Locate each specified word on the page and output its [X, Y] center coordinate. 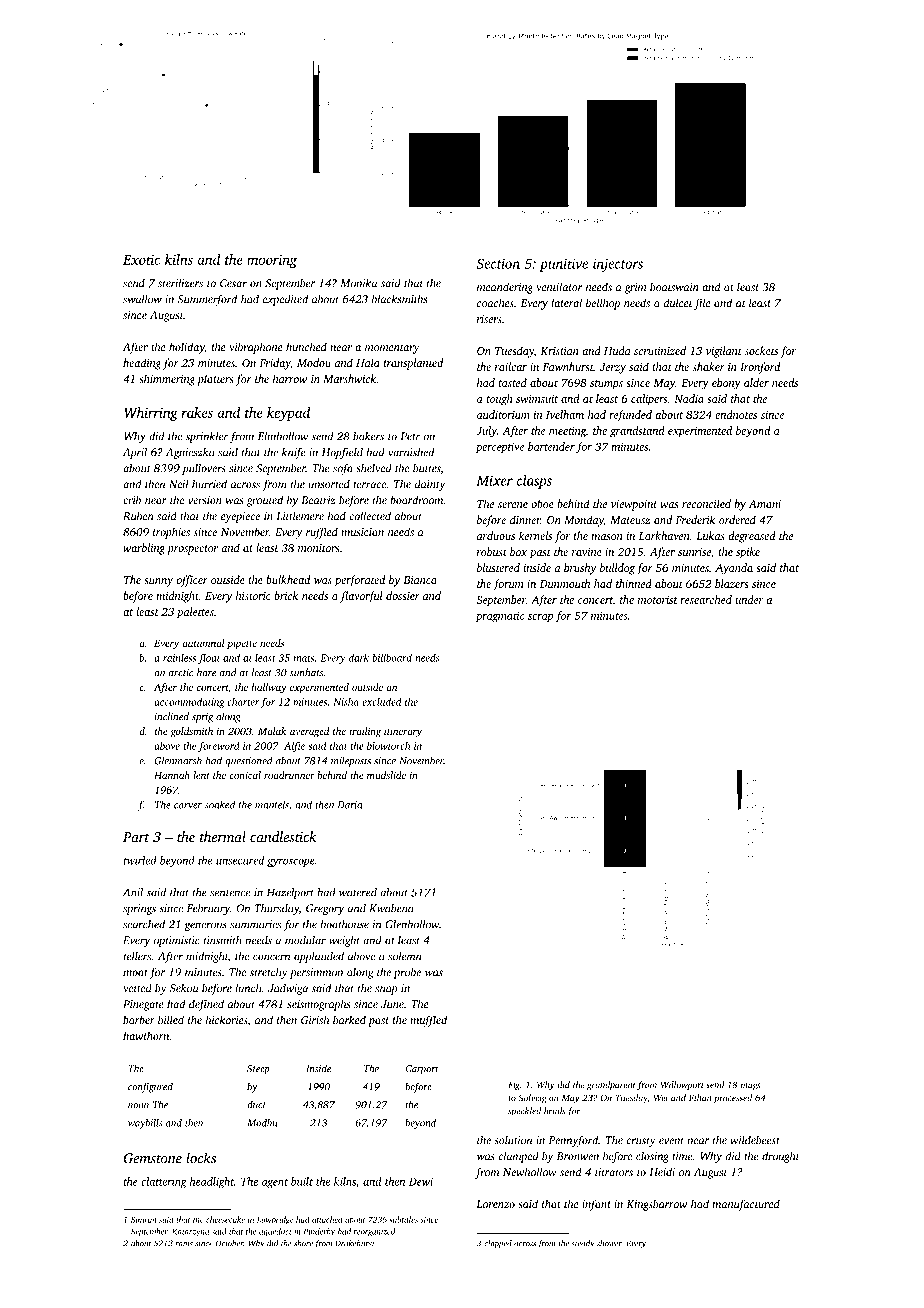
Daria [349, 805]
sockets [761, 350]
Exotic [141, 259]
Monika [358, 283]
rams [184, 1244]
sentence [230, 893]
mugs [750, 1087]
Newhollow [530, 1171]
